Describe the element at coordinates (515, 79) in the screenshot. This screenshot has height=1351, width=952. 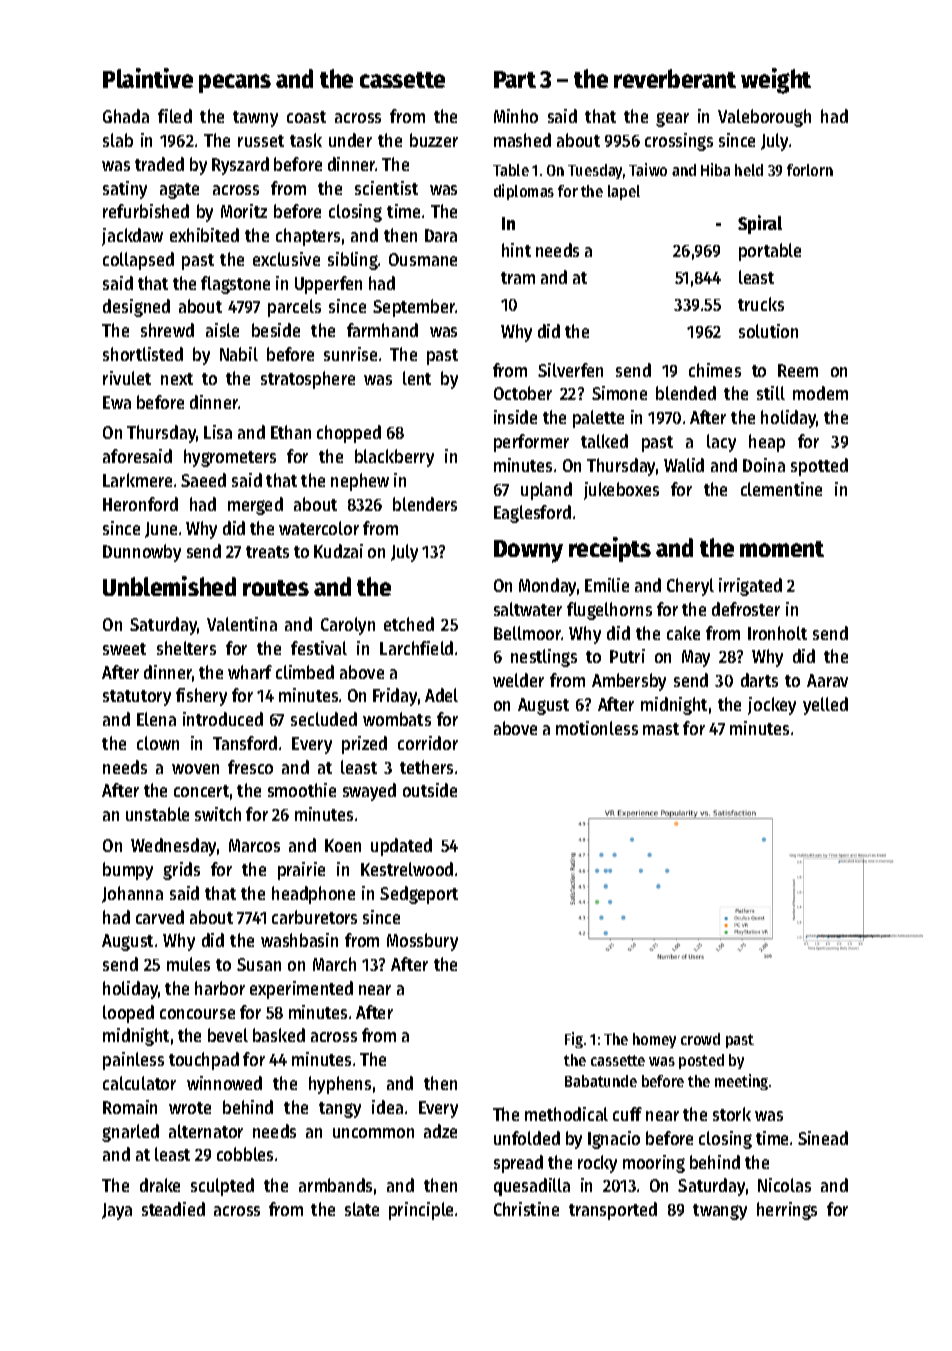
I see `Part` at that location.
